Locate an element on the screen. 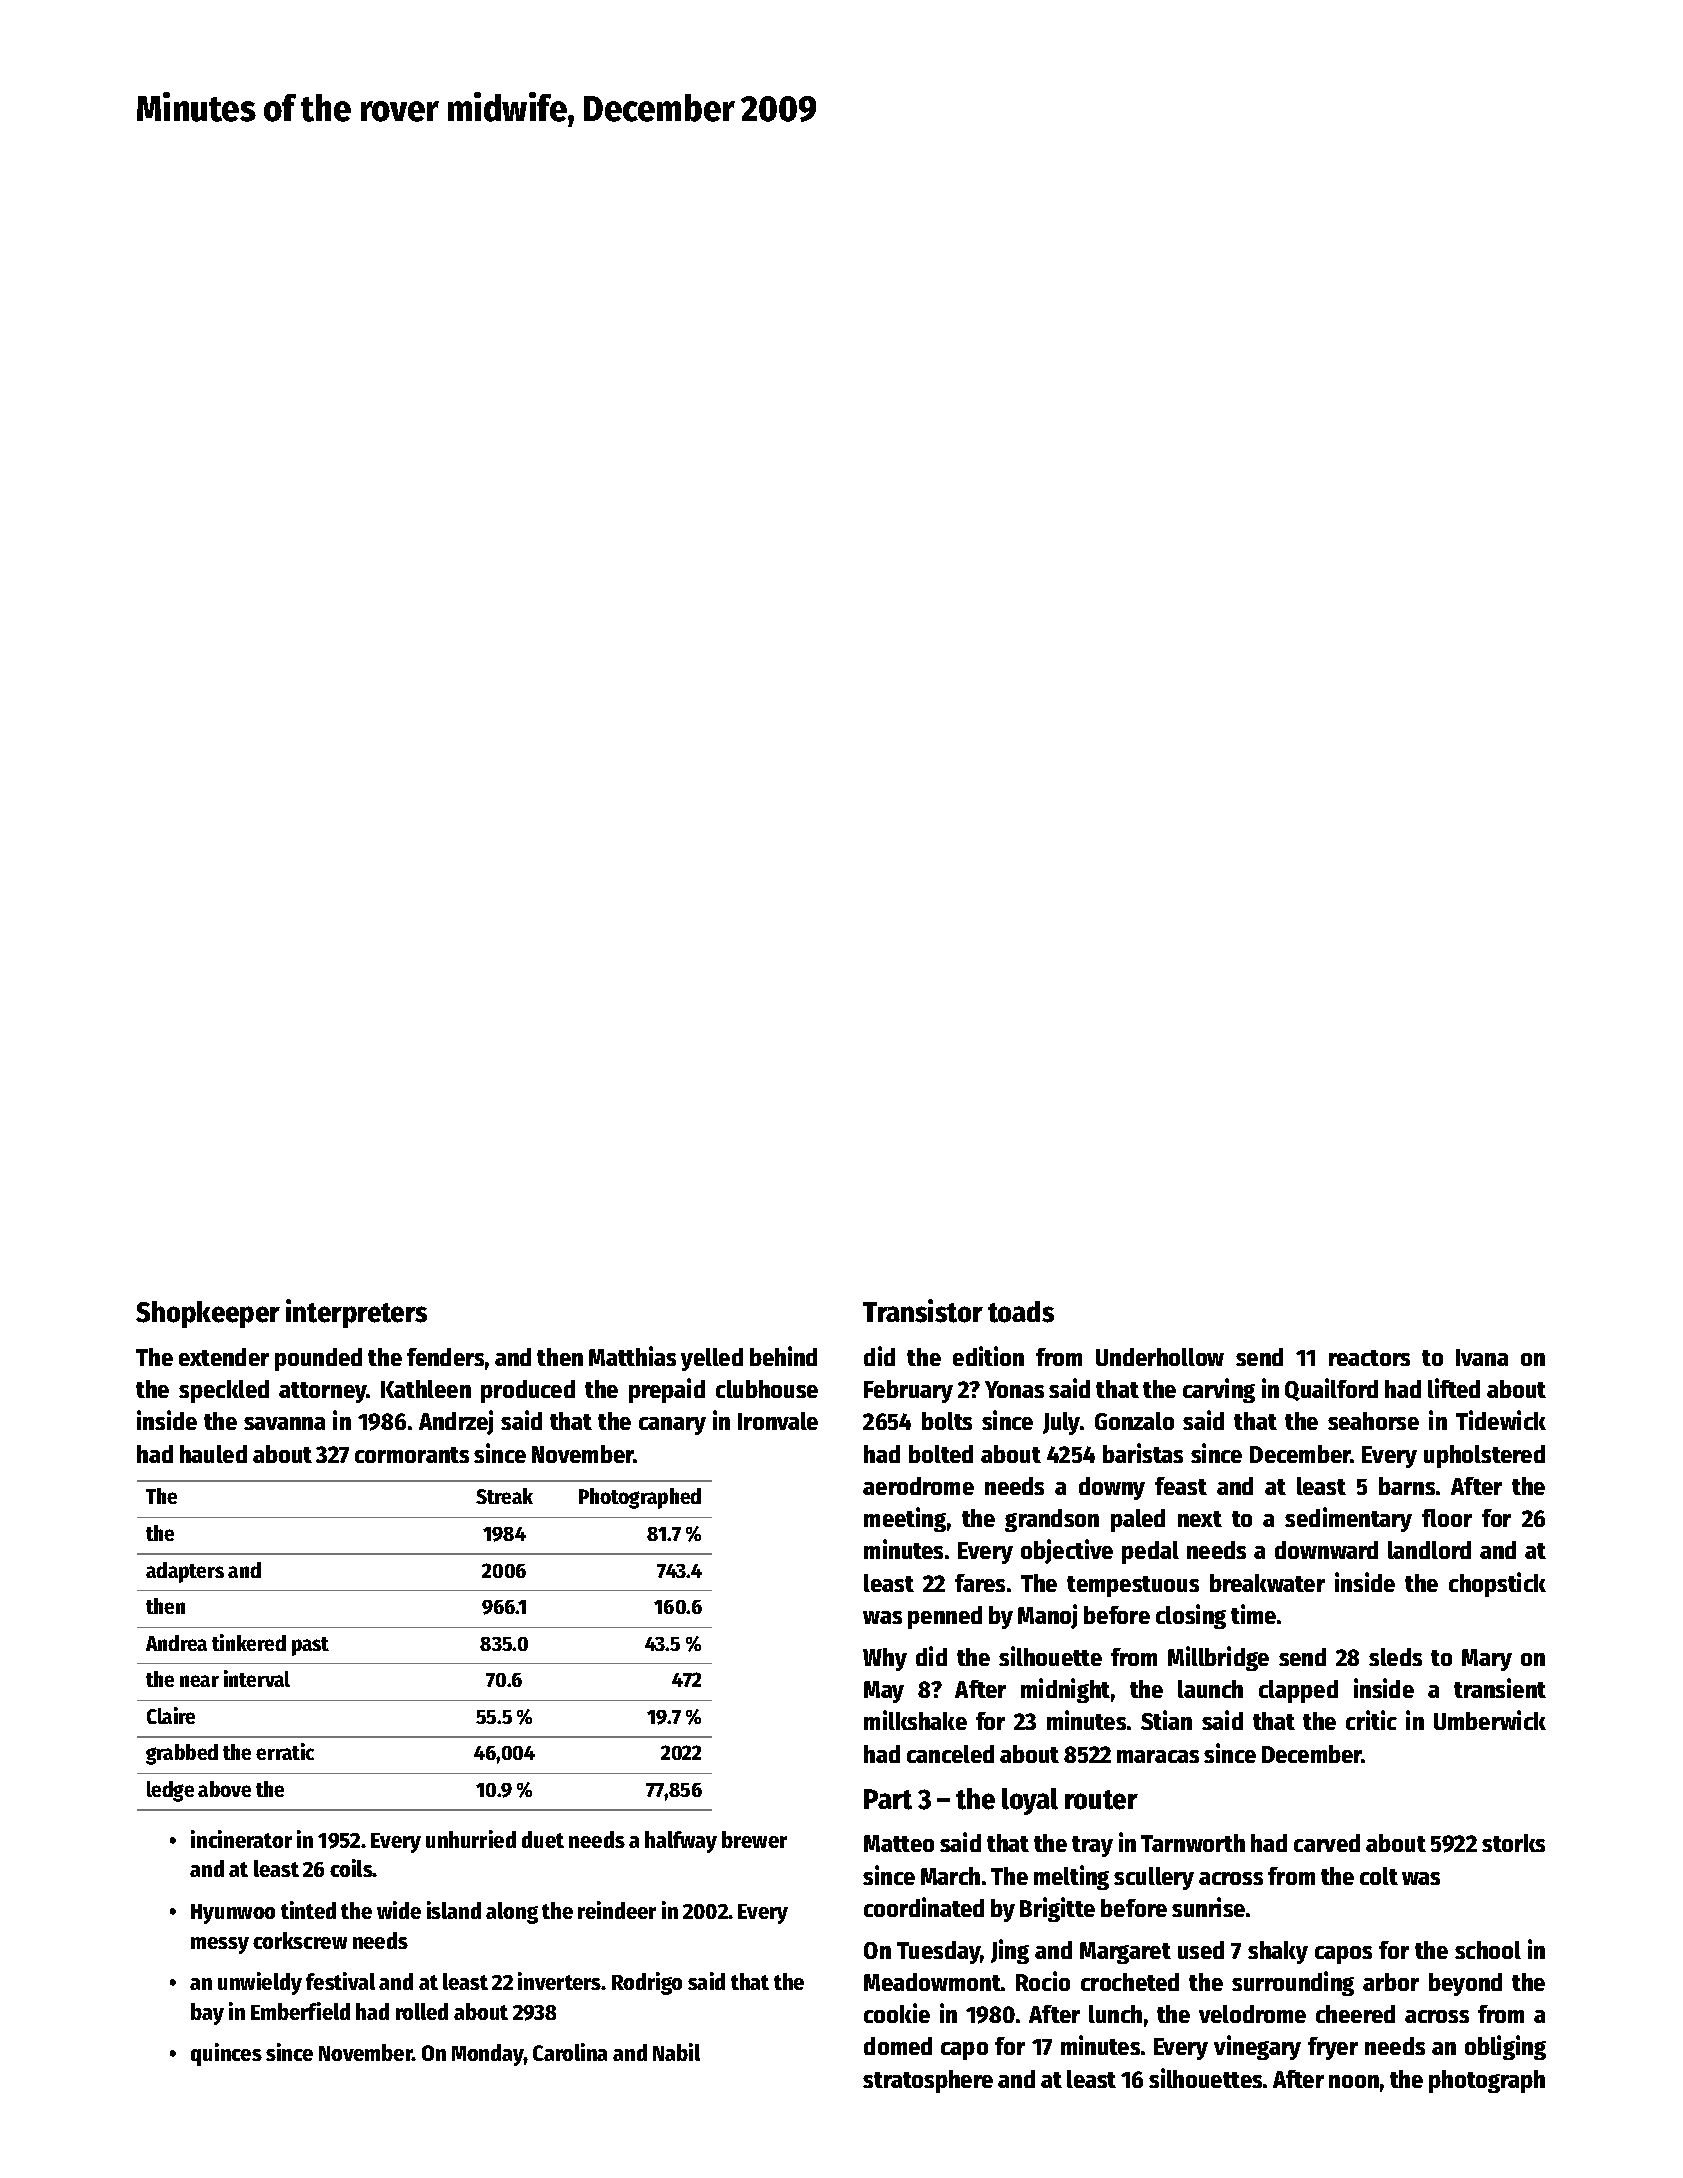  Emberfield is located at coordinates (300, 2011).
